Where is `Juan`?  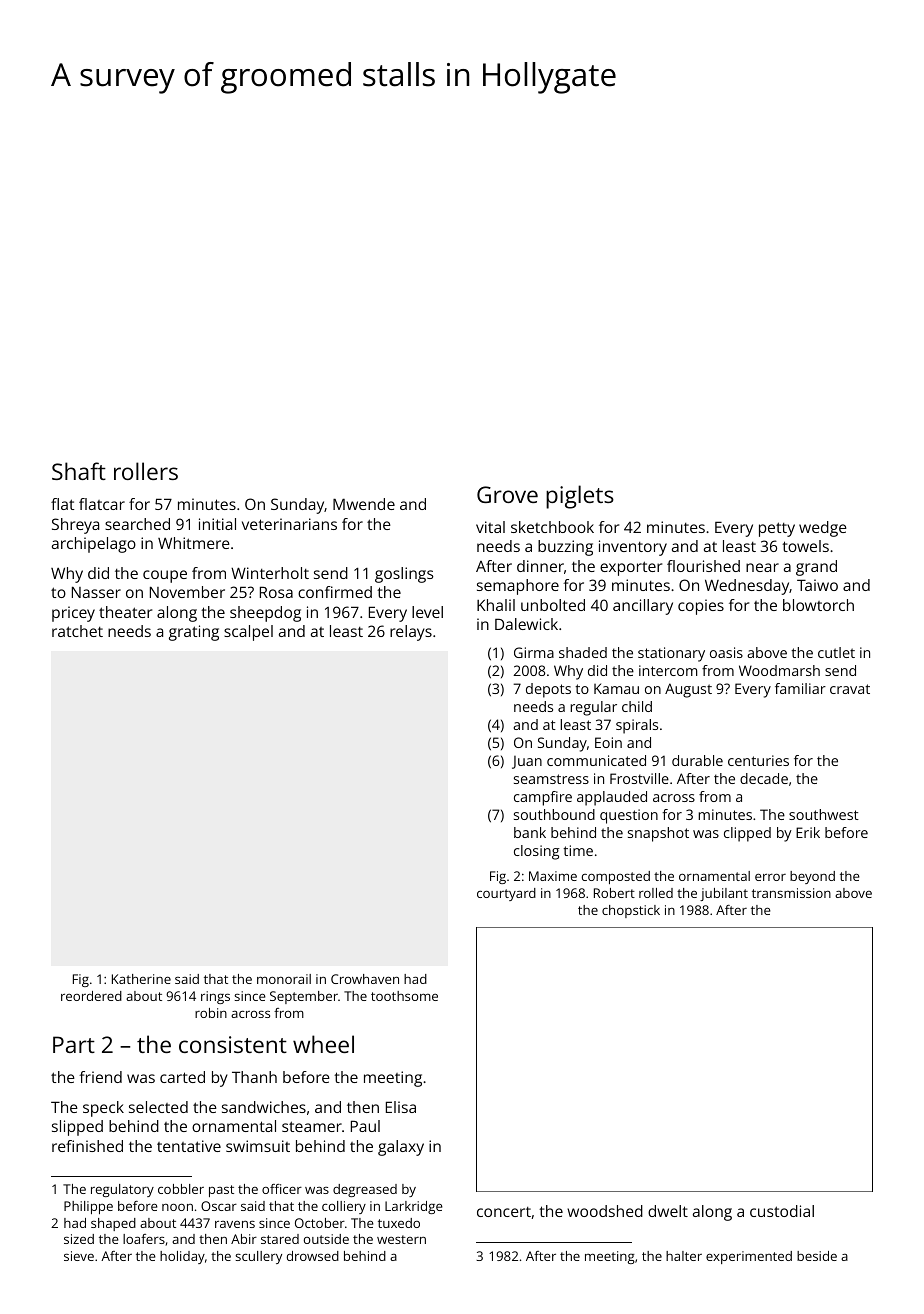 Juan is located at coordinates (527, 762).
